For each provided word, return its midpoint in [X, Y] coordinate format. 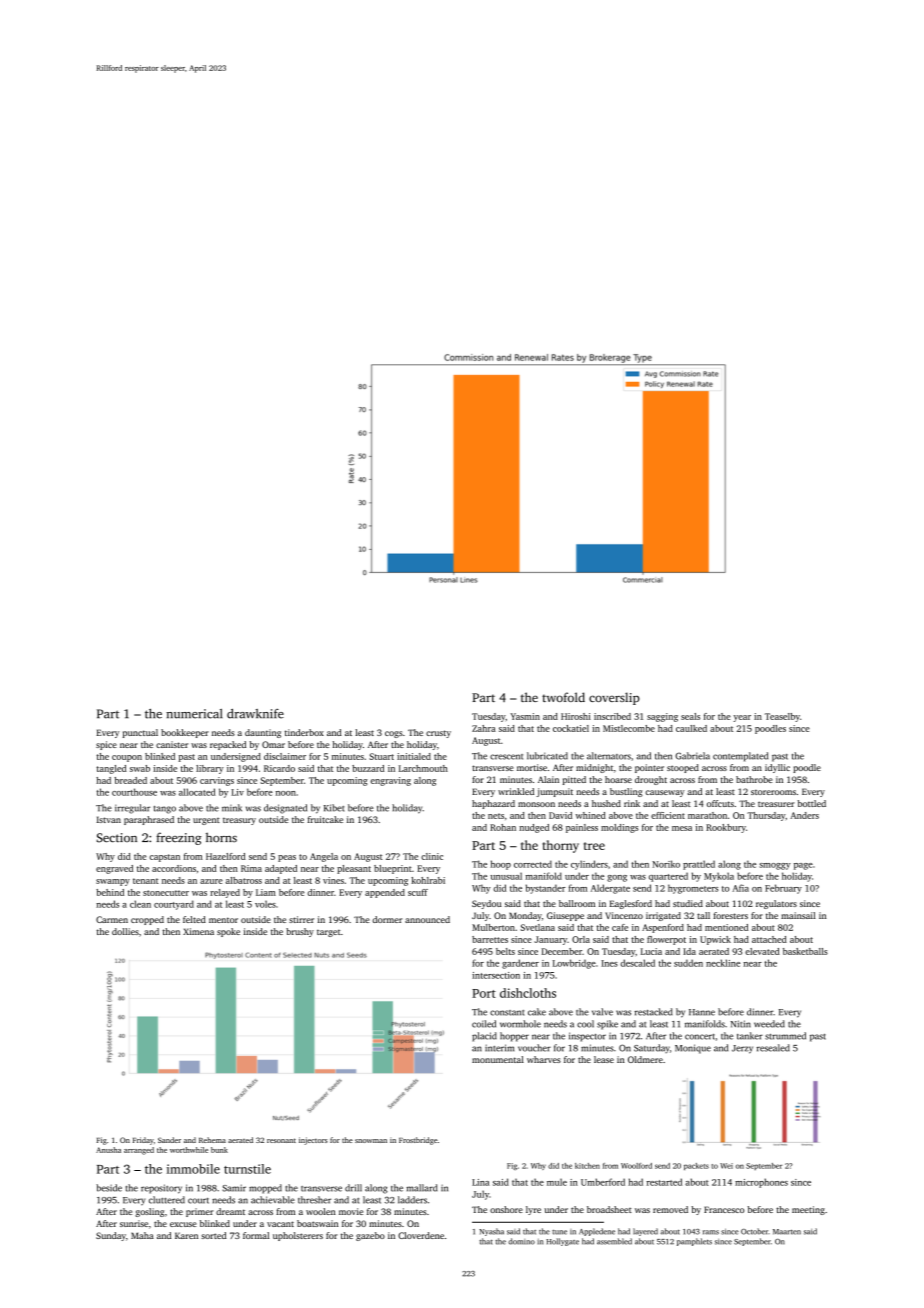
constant [507, 1013]
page [803, 866]
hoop [501, 865]
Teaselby [782, 717]
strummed [785, 1036]
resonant [281, 1140]
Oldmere [645, 1059]
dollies [125, 931]
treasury [239, 821]
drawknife [255, 714]
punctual [140, 733]
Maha [142, 1235]
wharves [544, 1059]
